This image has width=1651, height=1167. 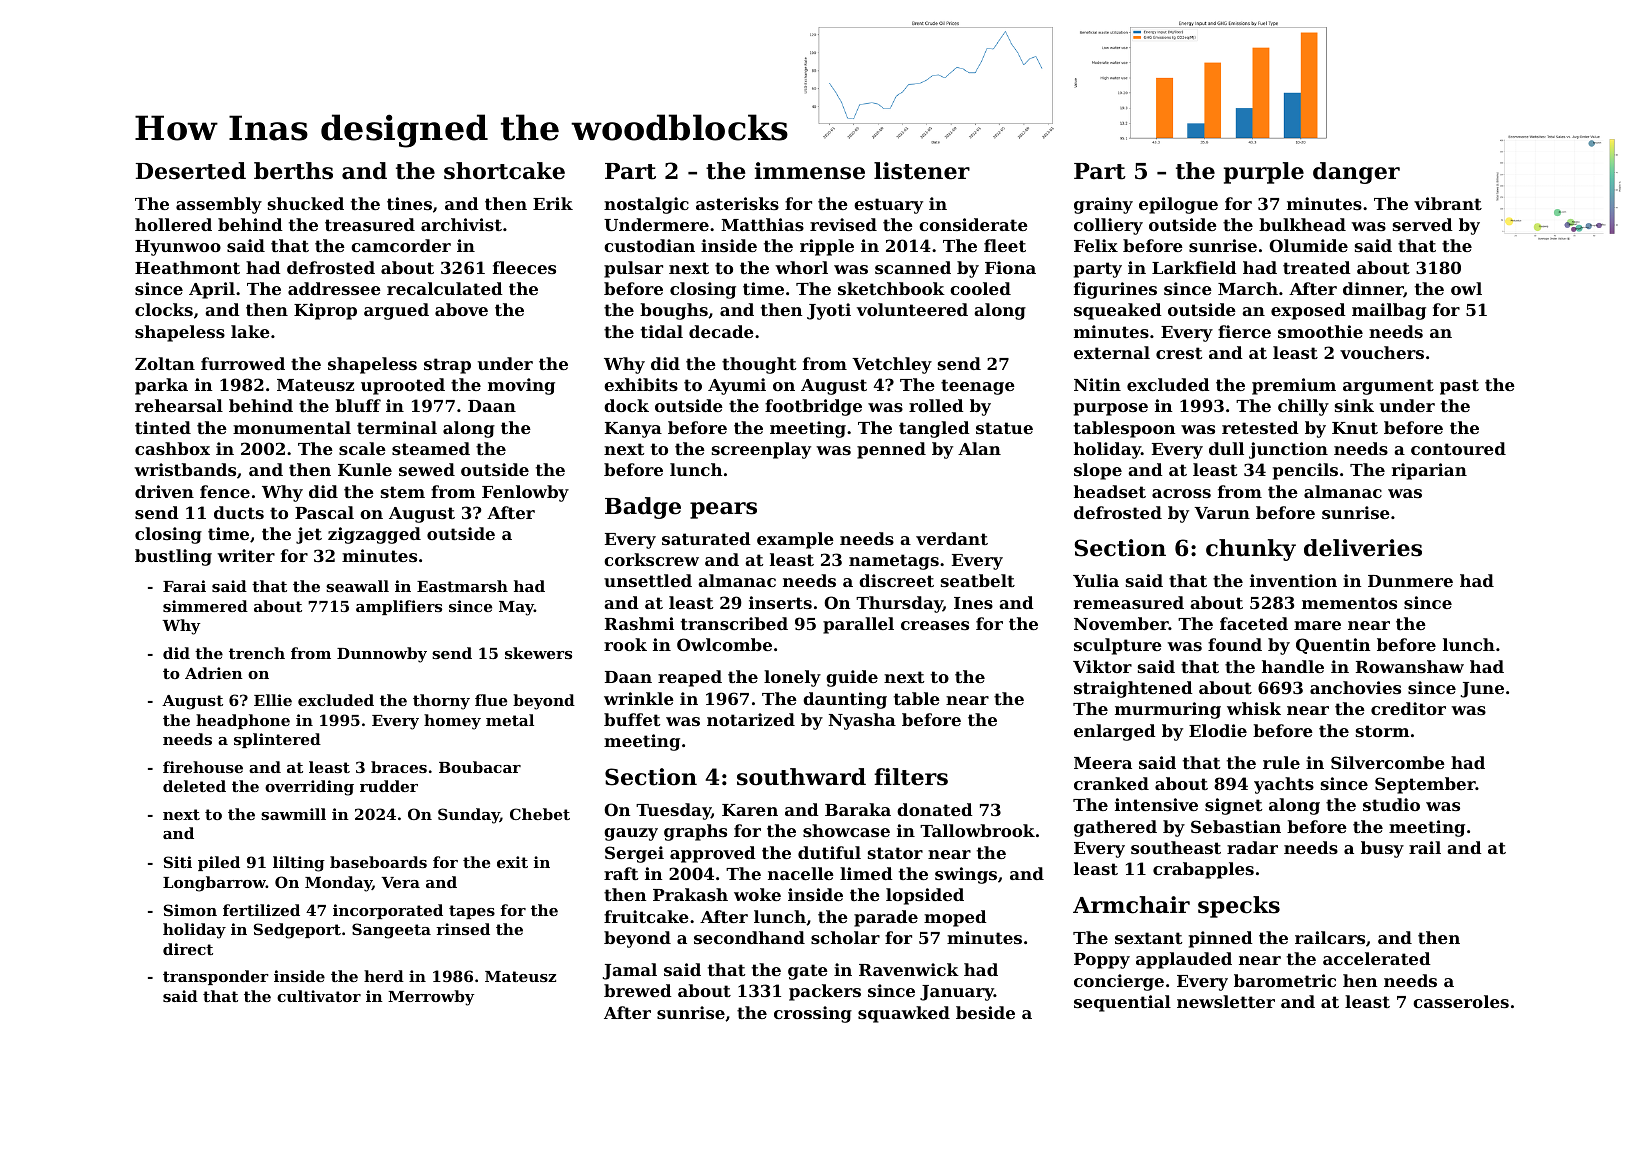 What do you see at coordinates (370, 224) in the image?
I see `treasured` at bounding box center [370, 224].
